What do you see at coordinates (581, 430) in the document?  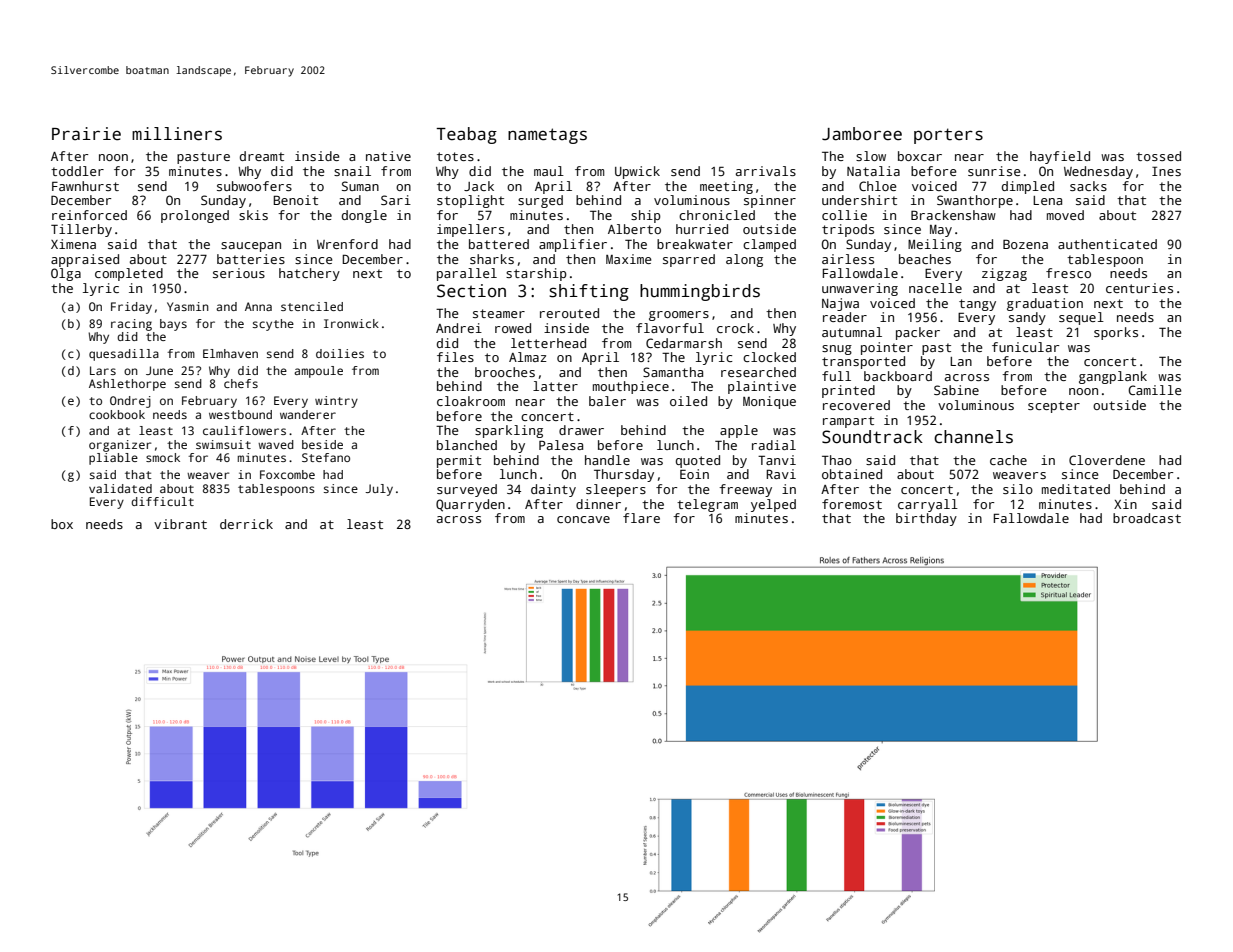 I see `drawer` at bounding box center [581, 430].
